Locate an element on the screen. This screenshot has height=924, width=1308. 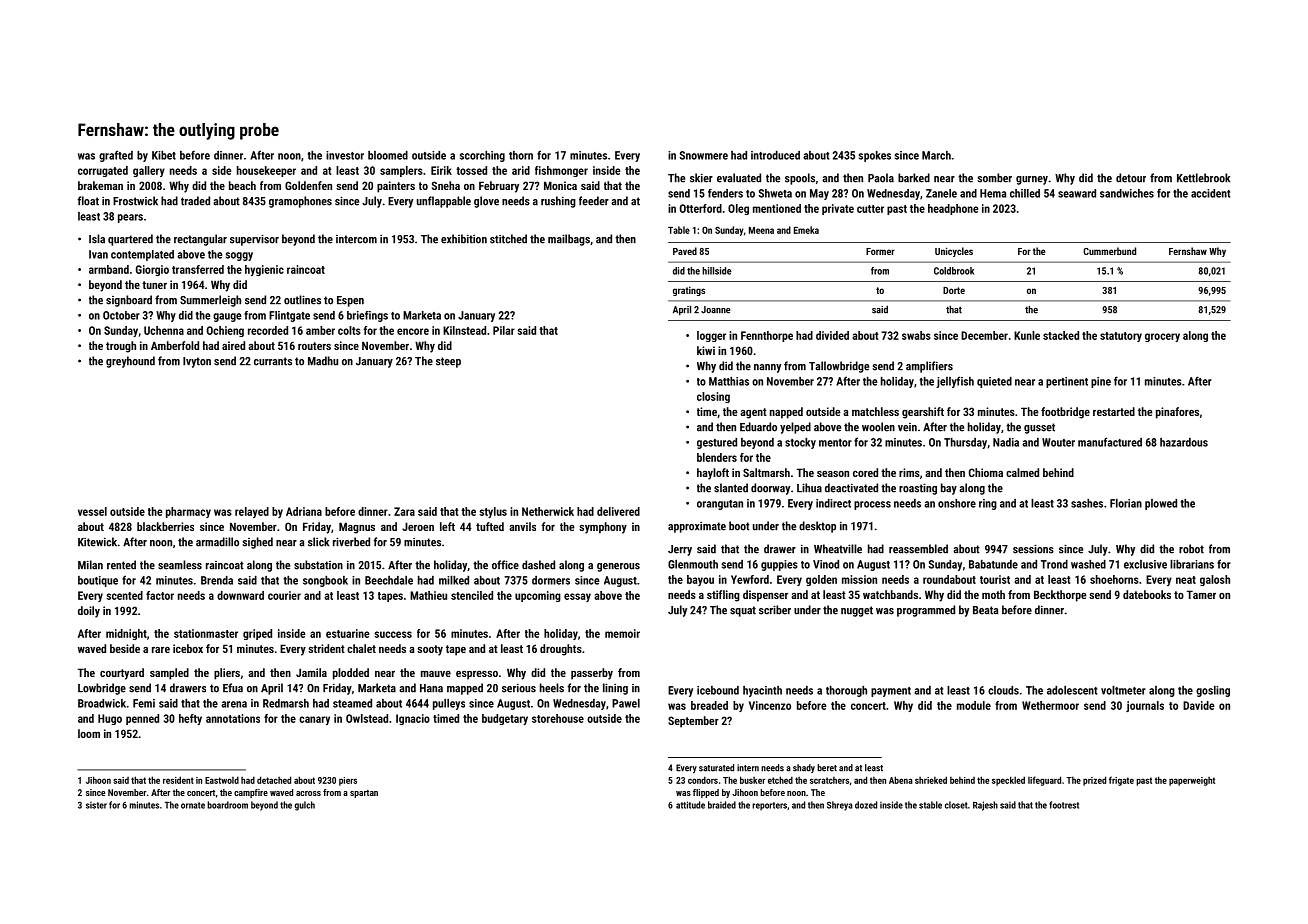
colts is located at coordinates (349, 330).
